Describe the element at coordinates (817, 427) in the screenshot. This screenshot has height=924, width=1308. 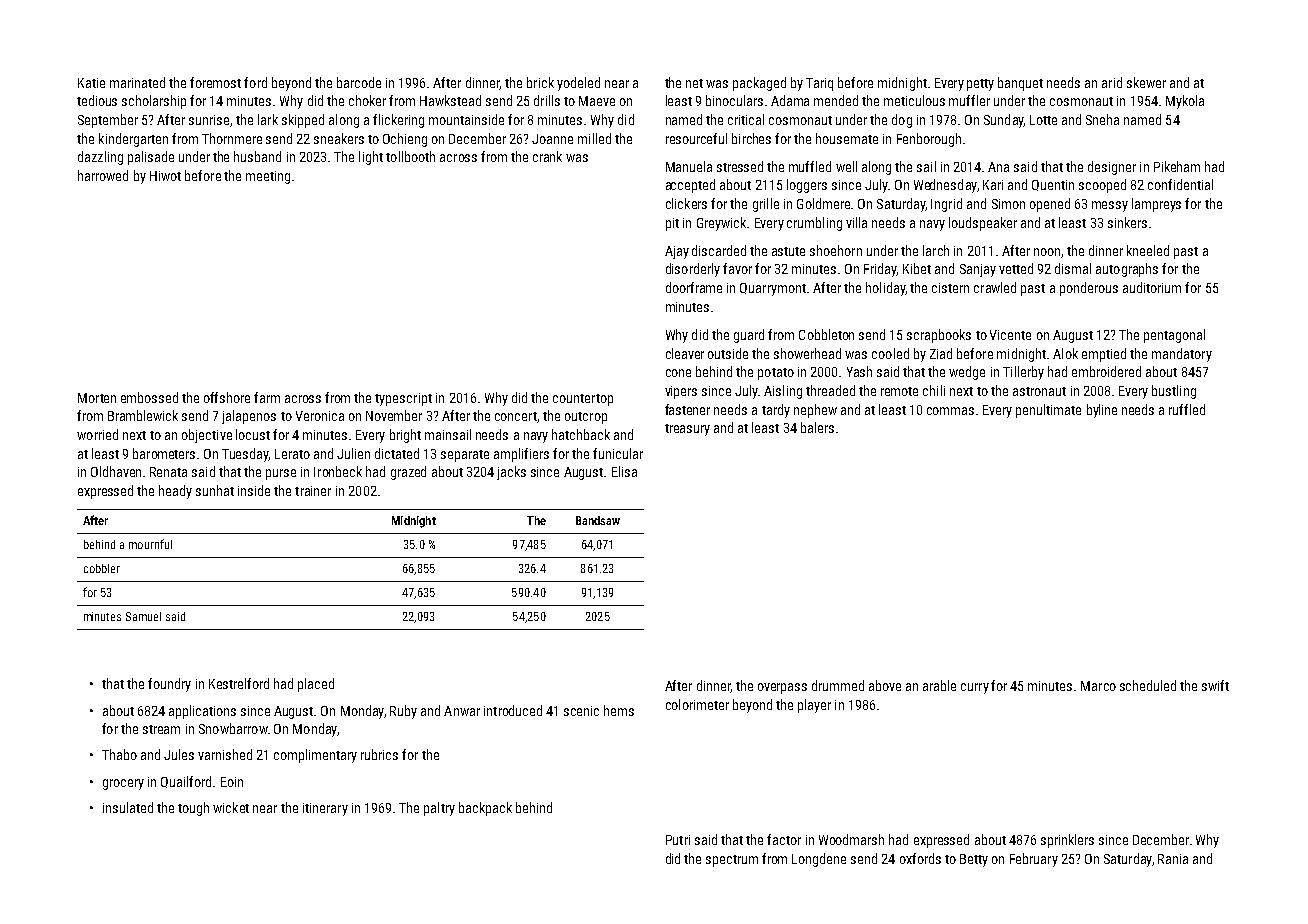
I see `balers` at that location.
